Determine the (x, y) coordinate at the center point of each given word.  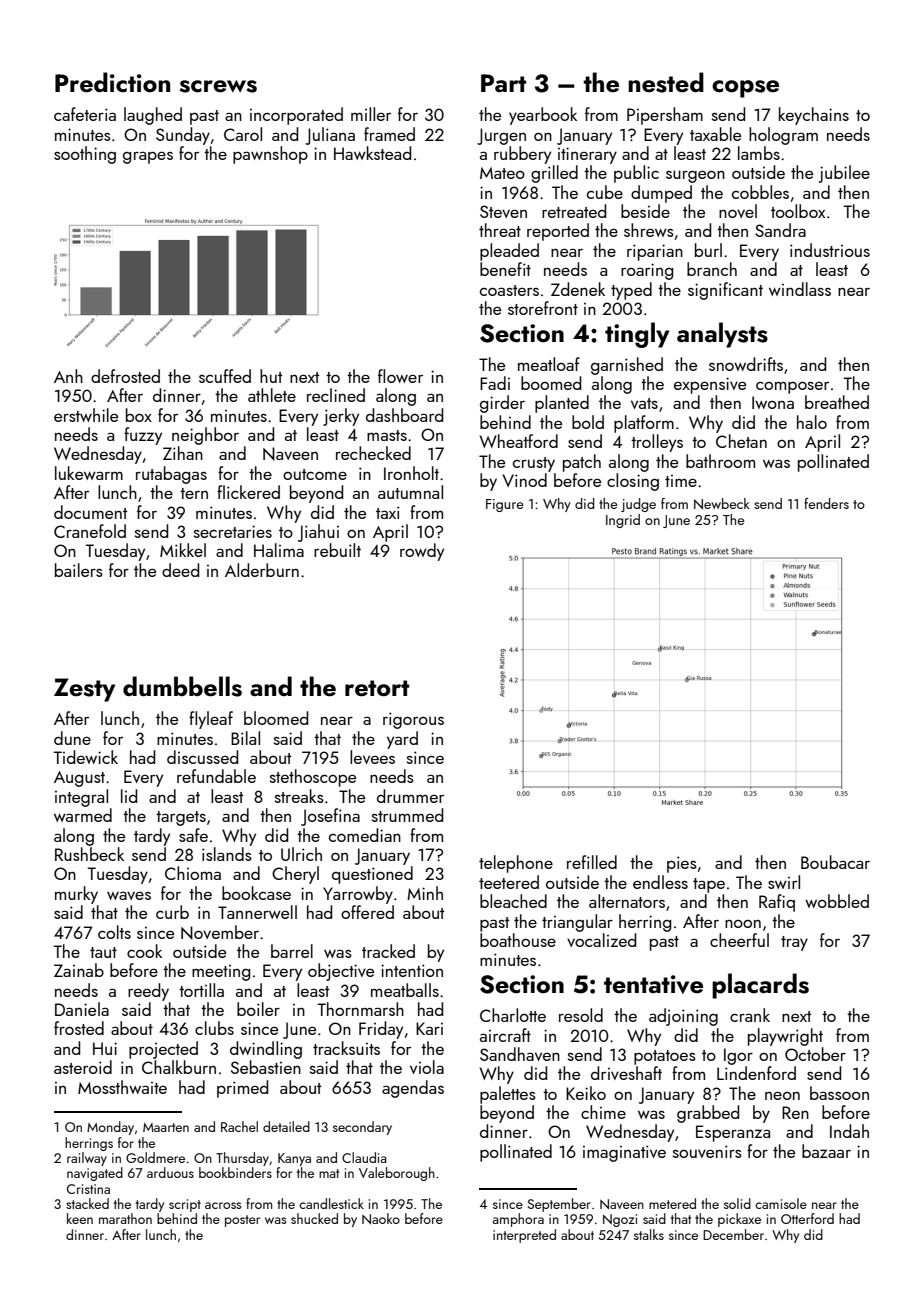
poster (242, 1221)
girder (502, 404)
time (681, 481)
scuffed (225, 376)
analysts (722, 335)
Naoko (381, 1219)
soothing (85, 155)
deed (180, 570)
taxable (715, 134)
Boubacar (835, 862)
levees (372, 757)
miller (371, 114)
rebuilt (337, 550)
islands (227, 854)
